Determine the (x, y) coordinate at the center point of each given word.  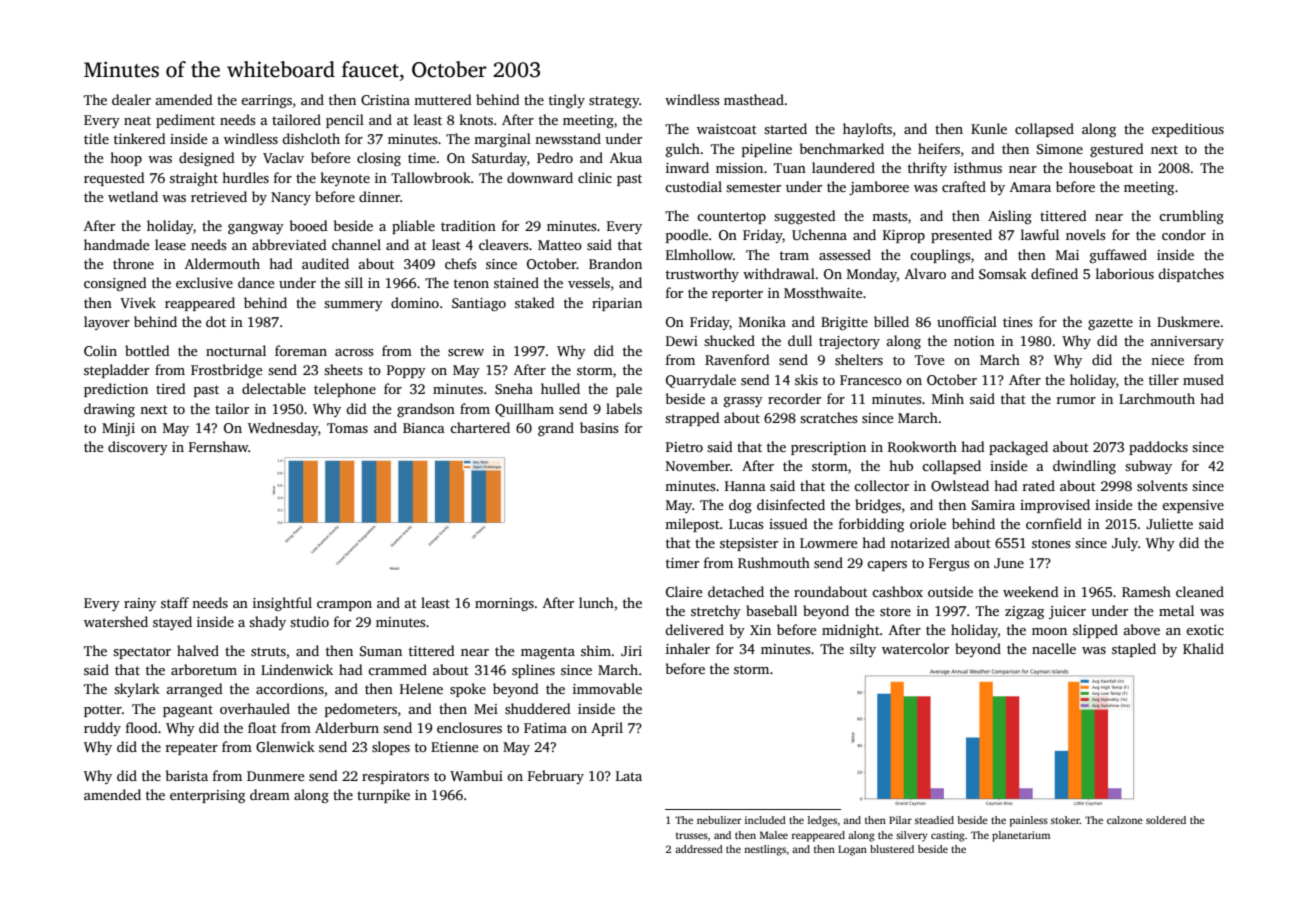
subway (1148, 467)
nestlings (765, 850)
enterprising (207, 796)
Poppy (406, 371)
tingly (567, 101)
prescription (828, 448)
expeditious (1188, 130)
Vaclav (283, 157)
